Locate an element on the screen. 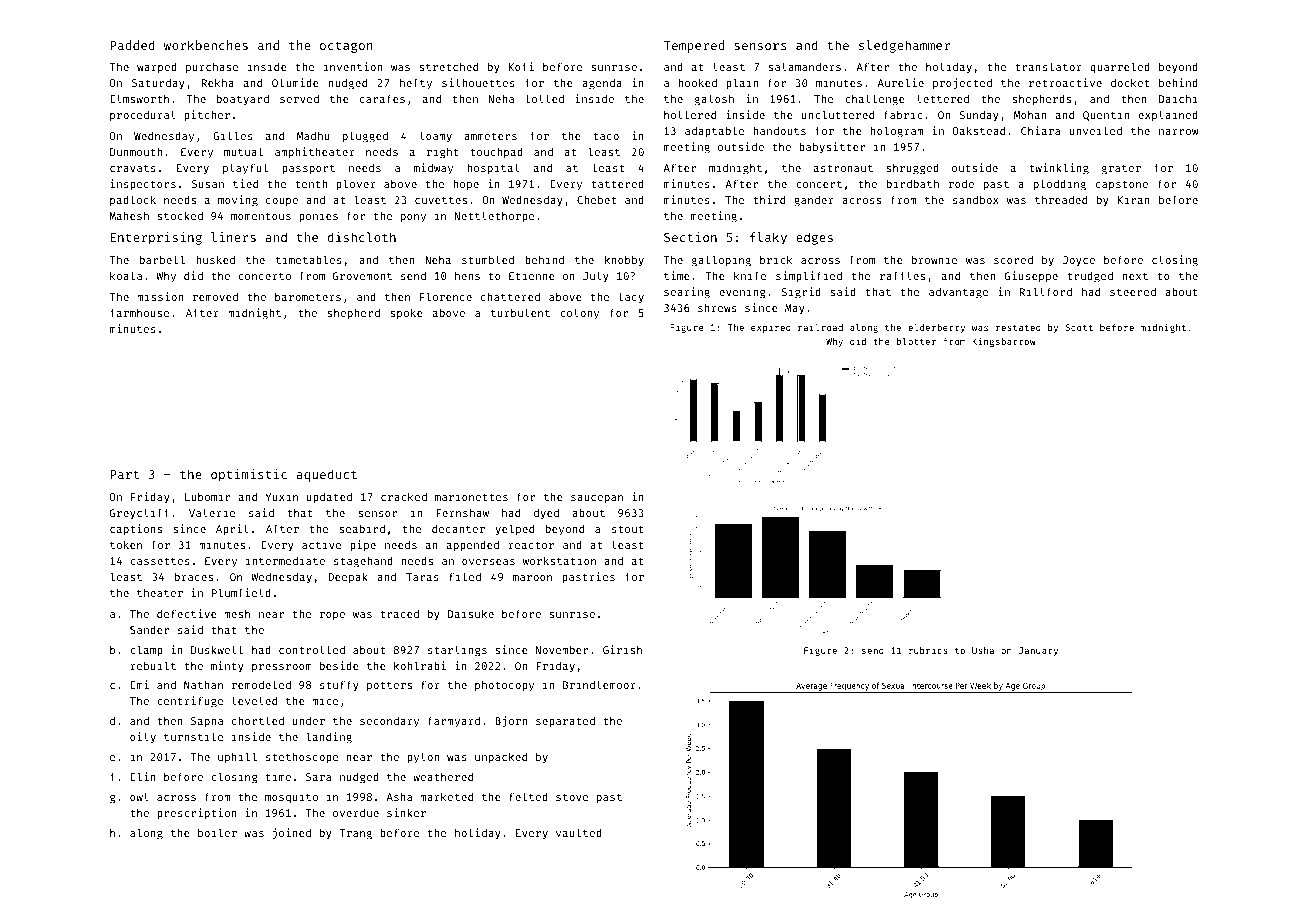 The image size is (1308, 924). octagon is located at coordinates (346, 47).
